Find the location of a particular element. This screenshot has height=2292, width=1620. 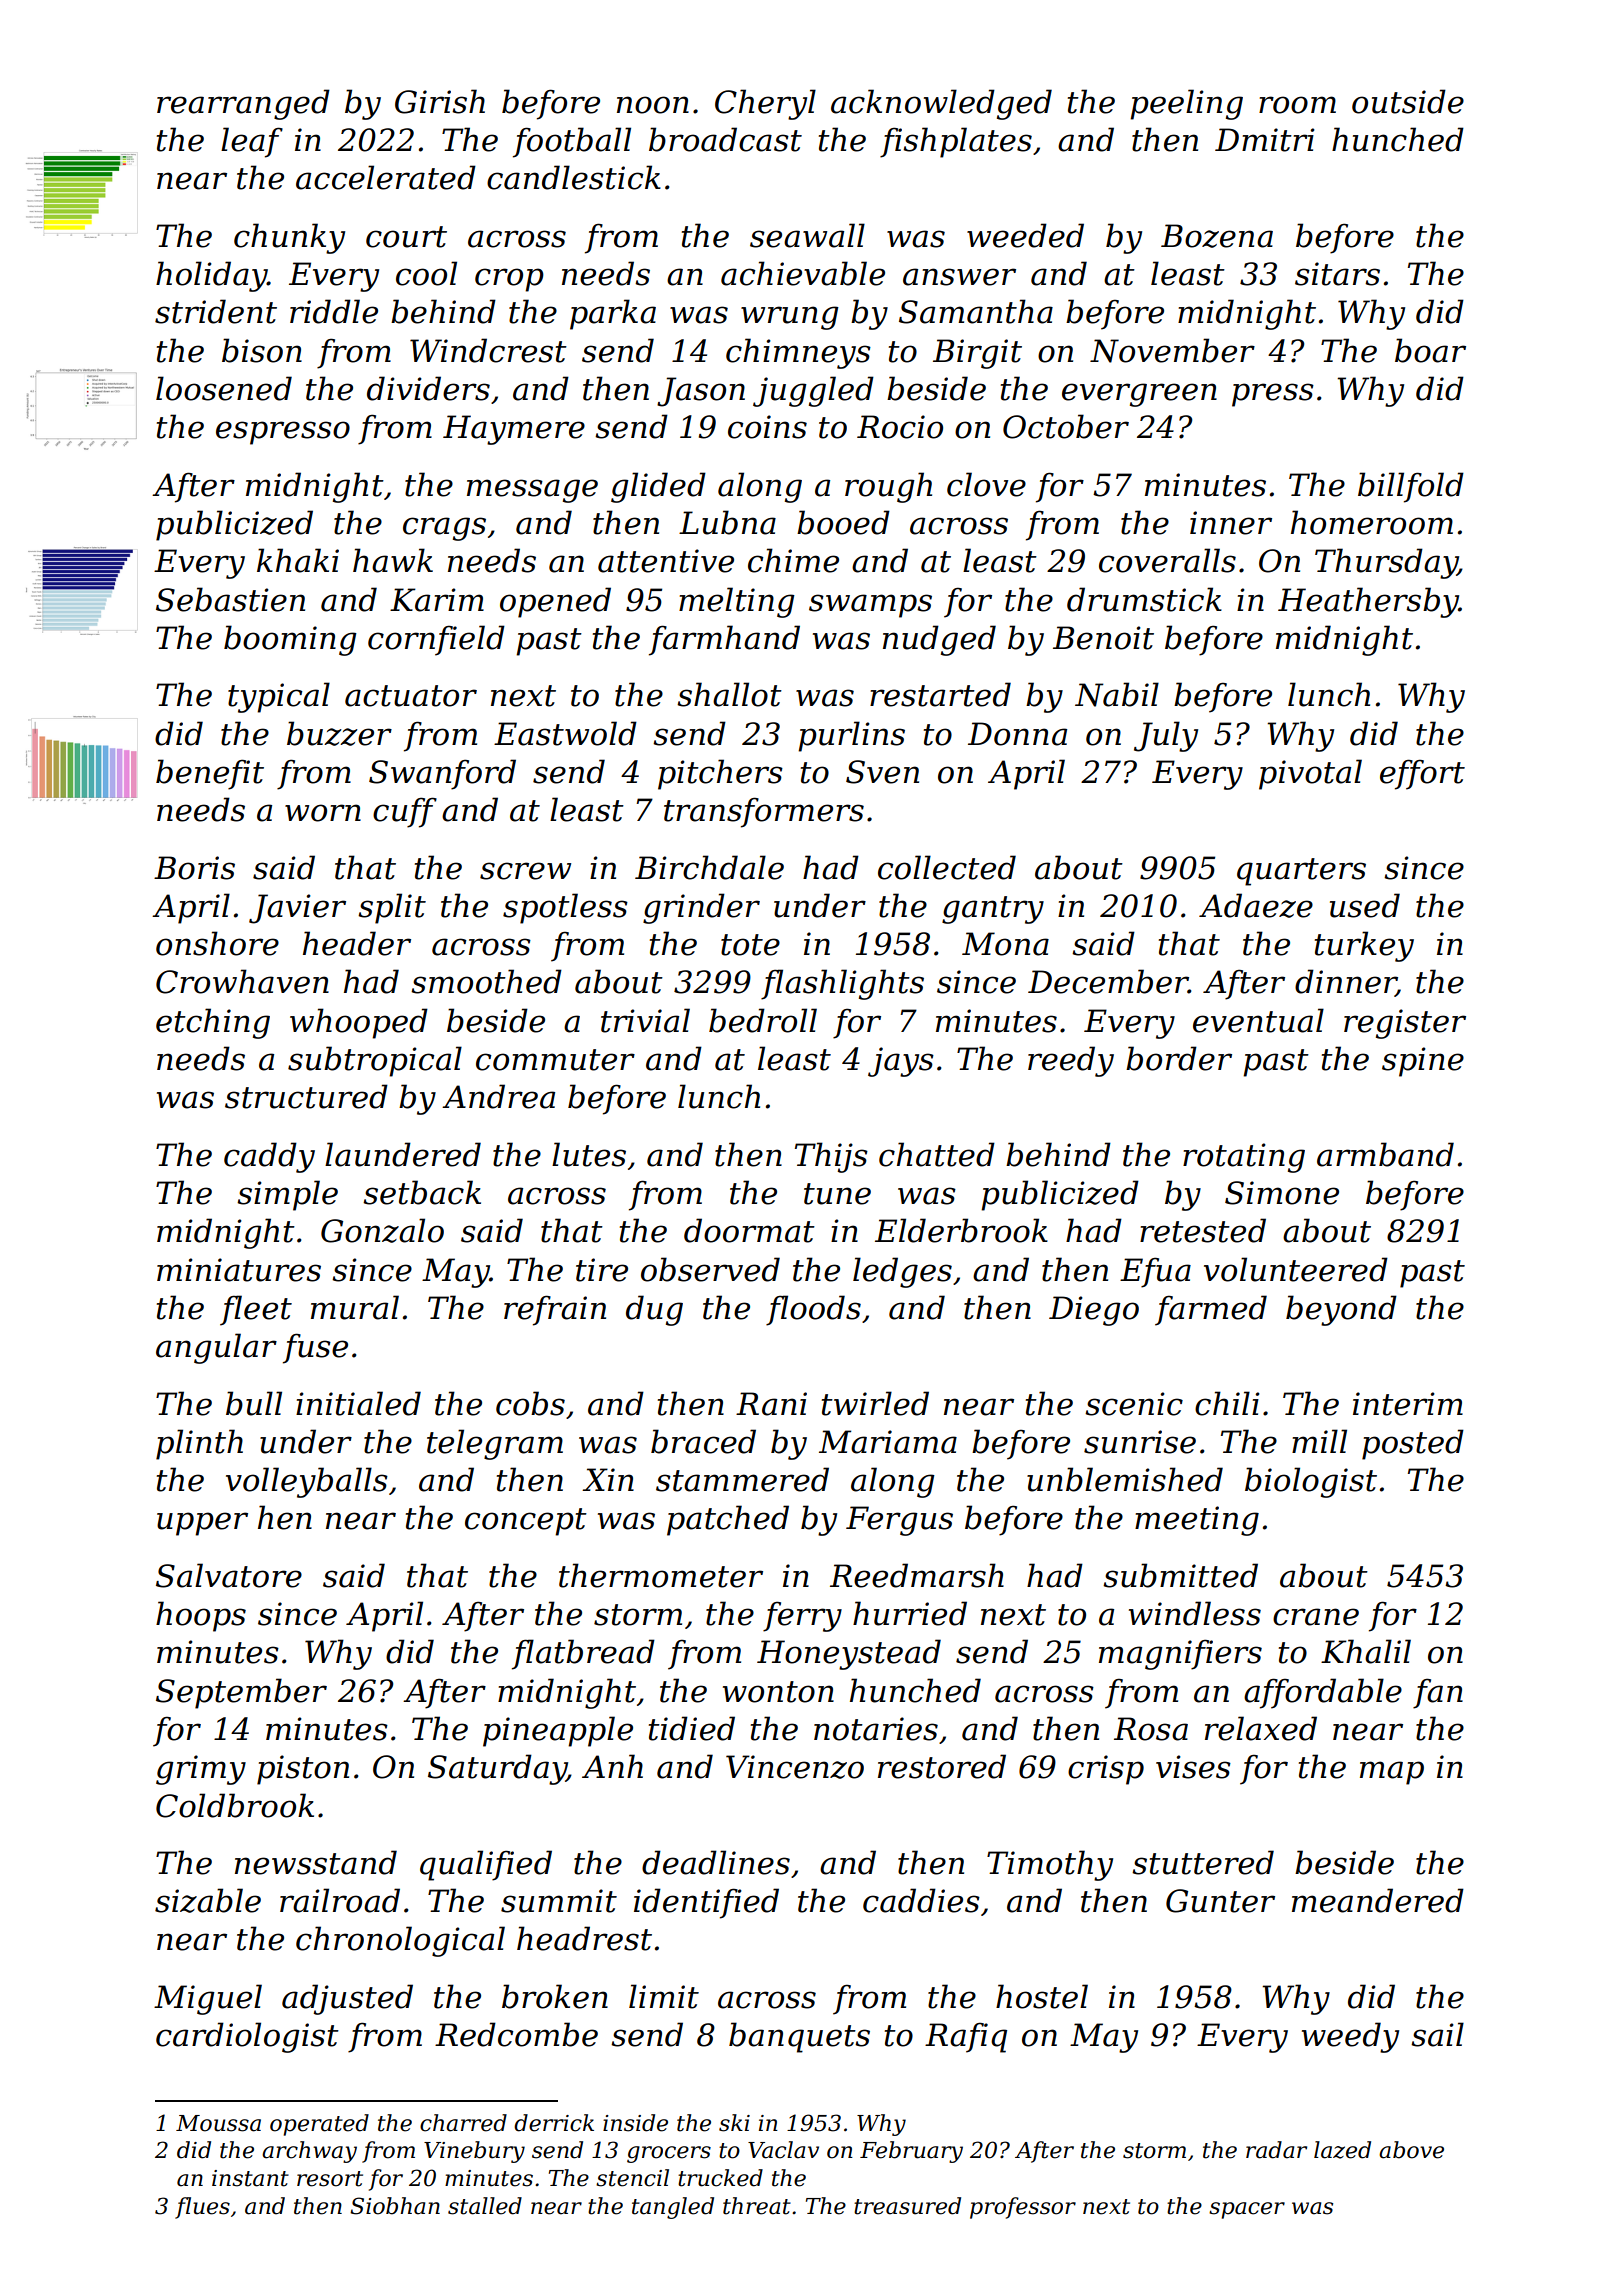

Samantha is located at coordinates (976, 311).
